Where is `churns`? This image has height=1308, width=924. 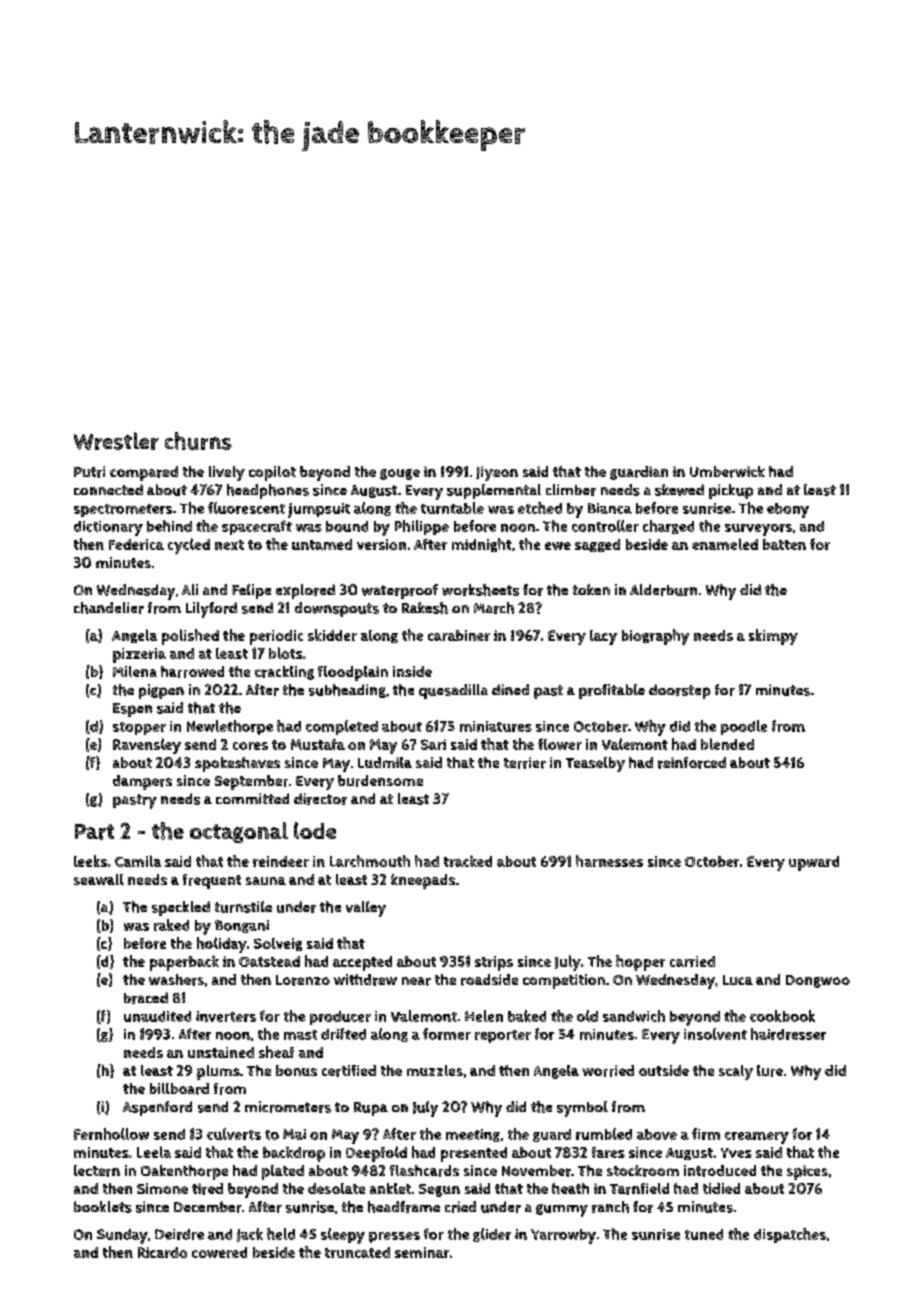
churns is located at coordinates (198, 441).
